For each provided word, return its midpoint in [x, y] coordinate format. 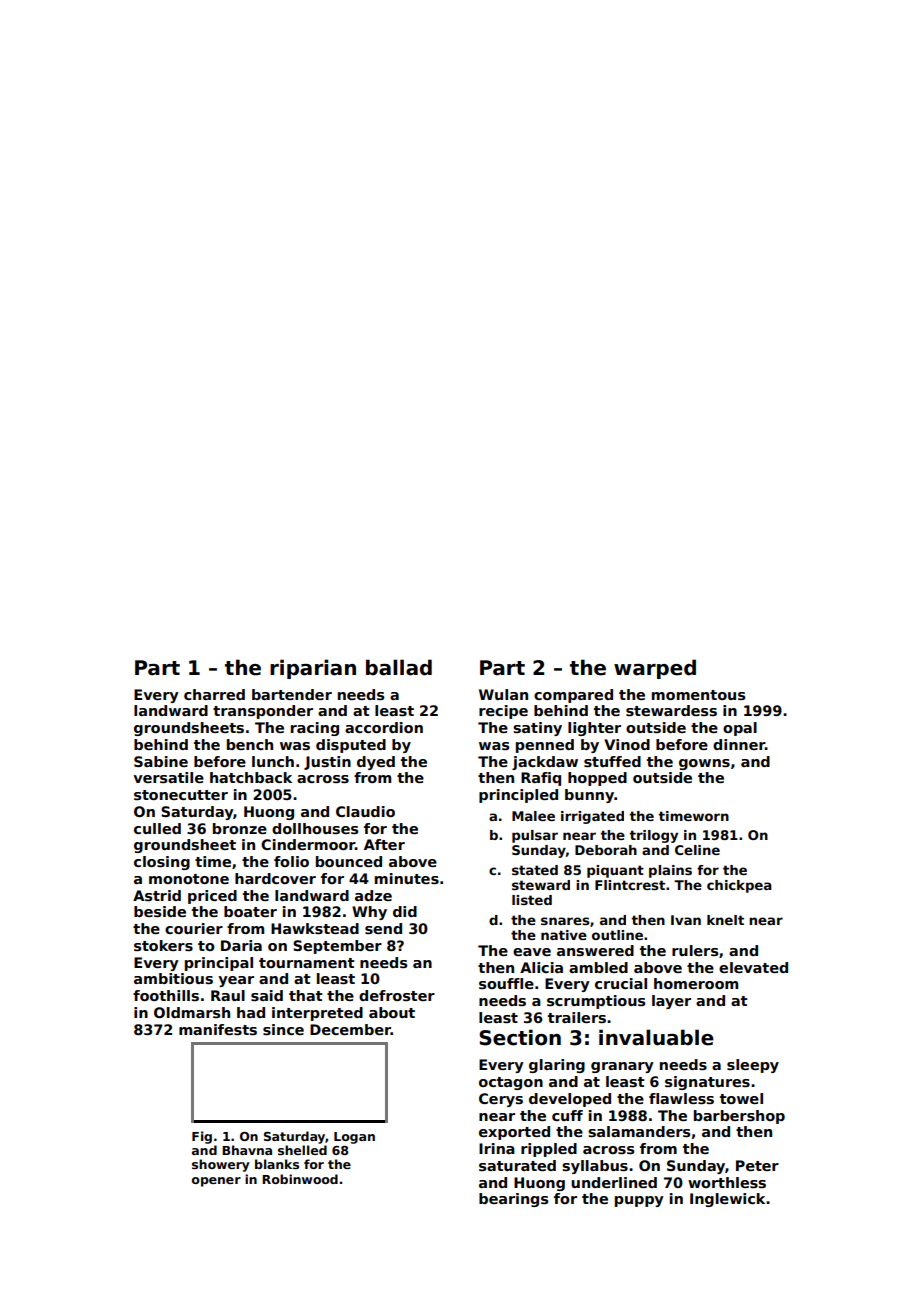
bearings [513, 1200]
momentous [698, 695]
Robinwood [300, 1179]
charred [214, 694]
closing [162, 863]
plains [670, 871]
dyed [376, 763]
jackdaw [545, 763]
